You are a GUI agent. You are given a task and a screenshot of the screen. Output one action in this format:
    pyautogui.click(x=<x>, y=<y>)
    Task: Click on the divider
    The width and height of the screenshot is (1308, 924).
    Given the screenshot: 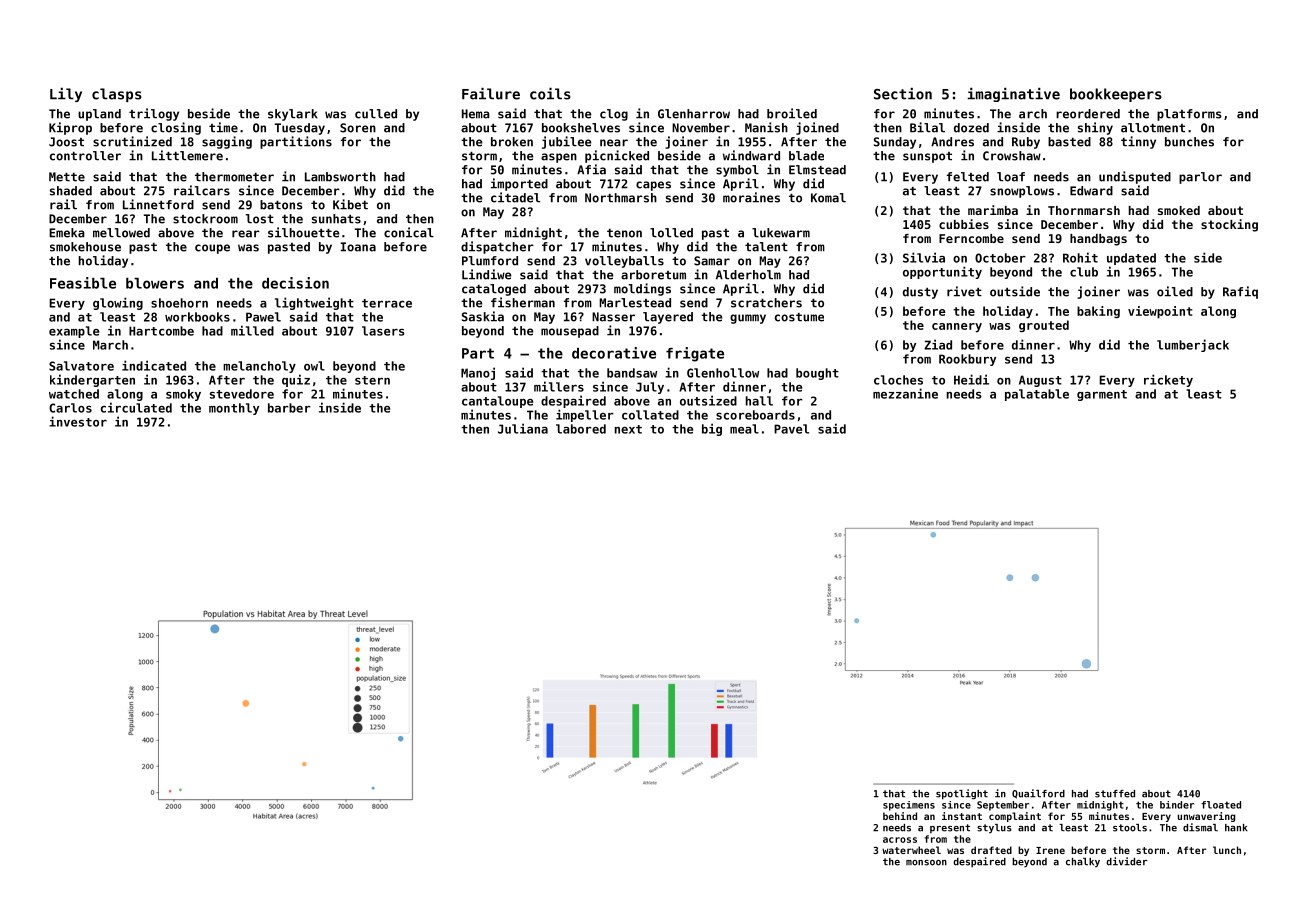 What is the action you would take?
    pyautogui.click(x=1126, y=861)
